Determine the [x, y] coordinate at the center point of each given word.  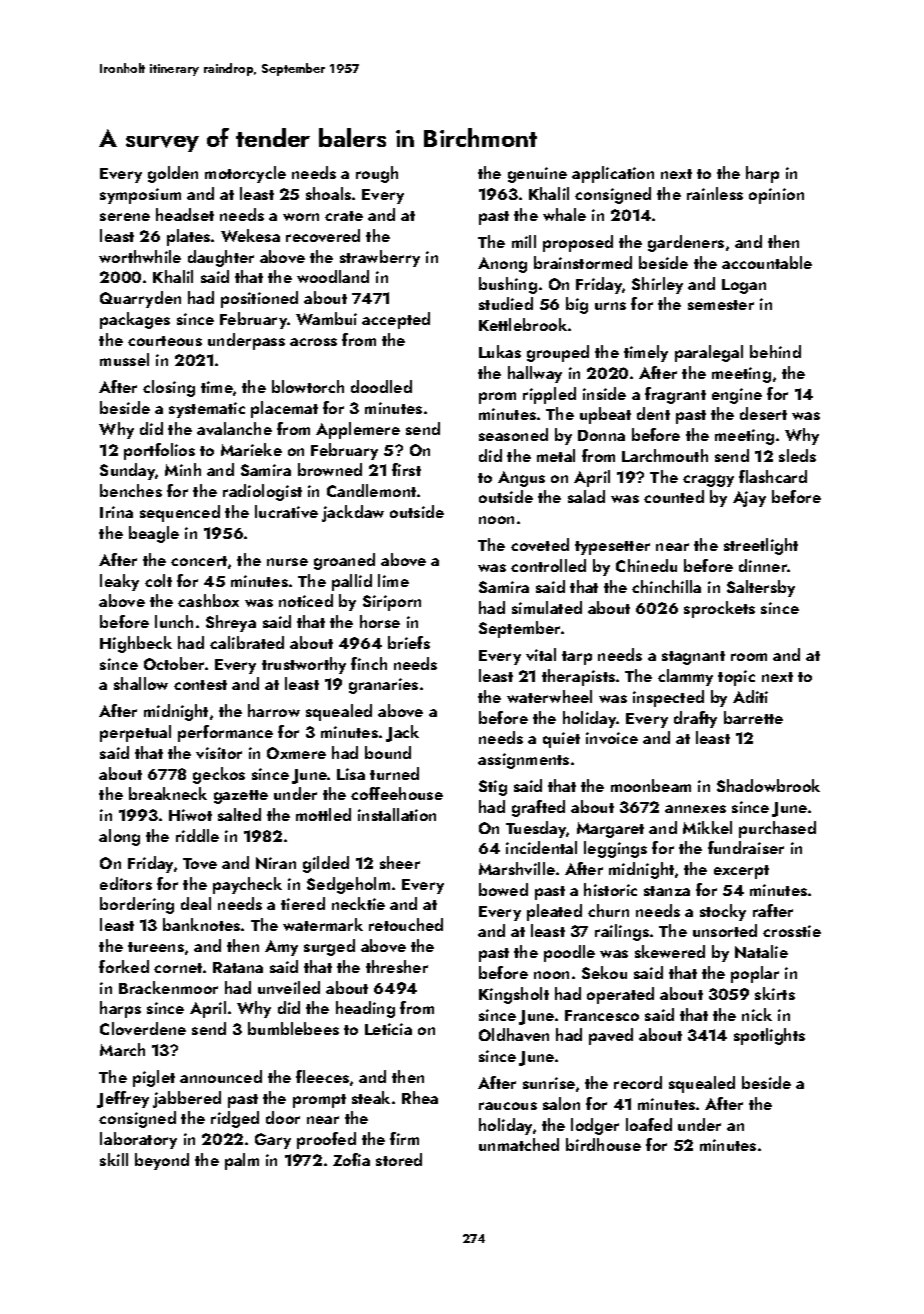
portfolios [159, 451]
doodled [381, 386]
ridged [235, 1119]
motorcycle [245, 174]
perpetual [135, 733]
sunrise [549, 1083]
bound [388, 752]
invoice [612, 738]
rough [377, 174]
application [613, 174]
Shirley [657, 285]
